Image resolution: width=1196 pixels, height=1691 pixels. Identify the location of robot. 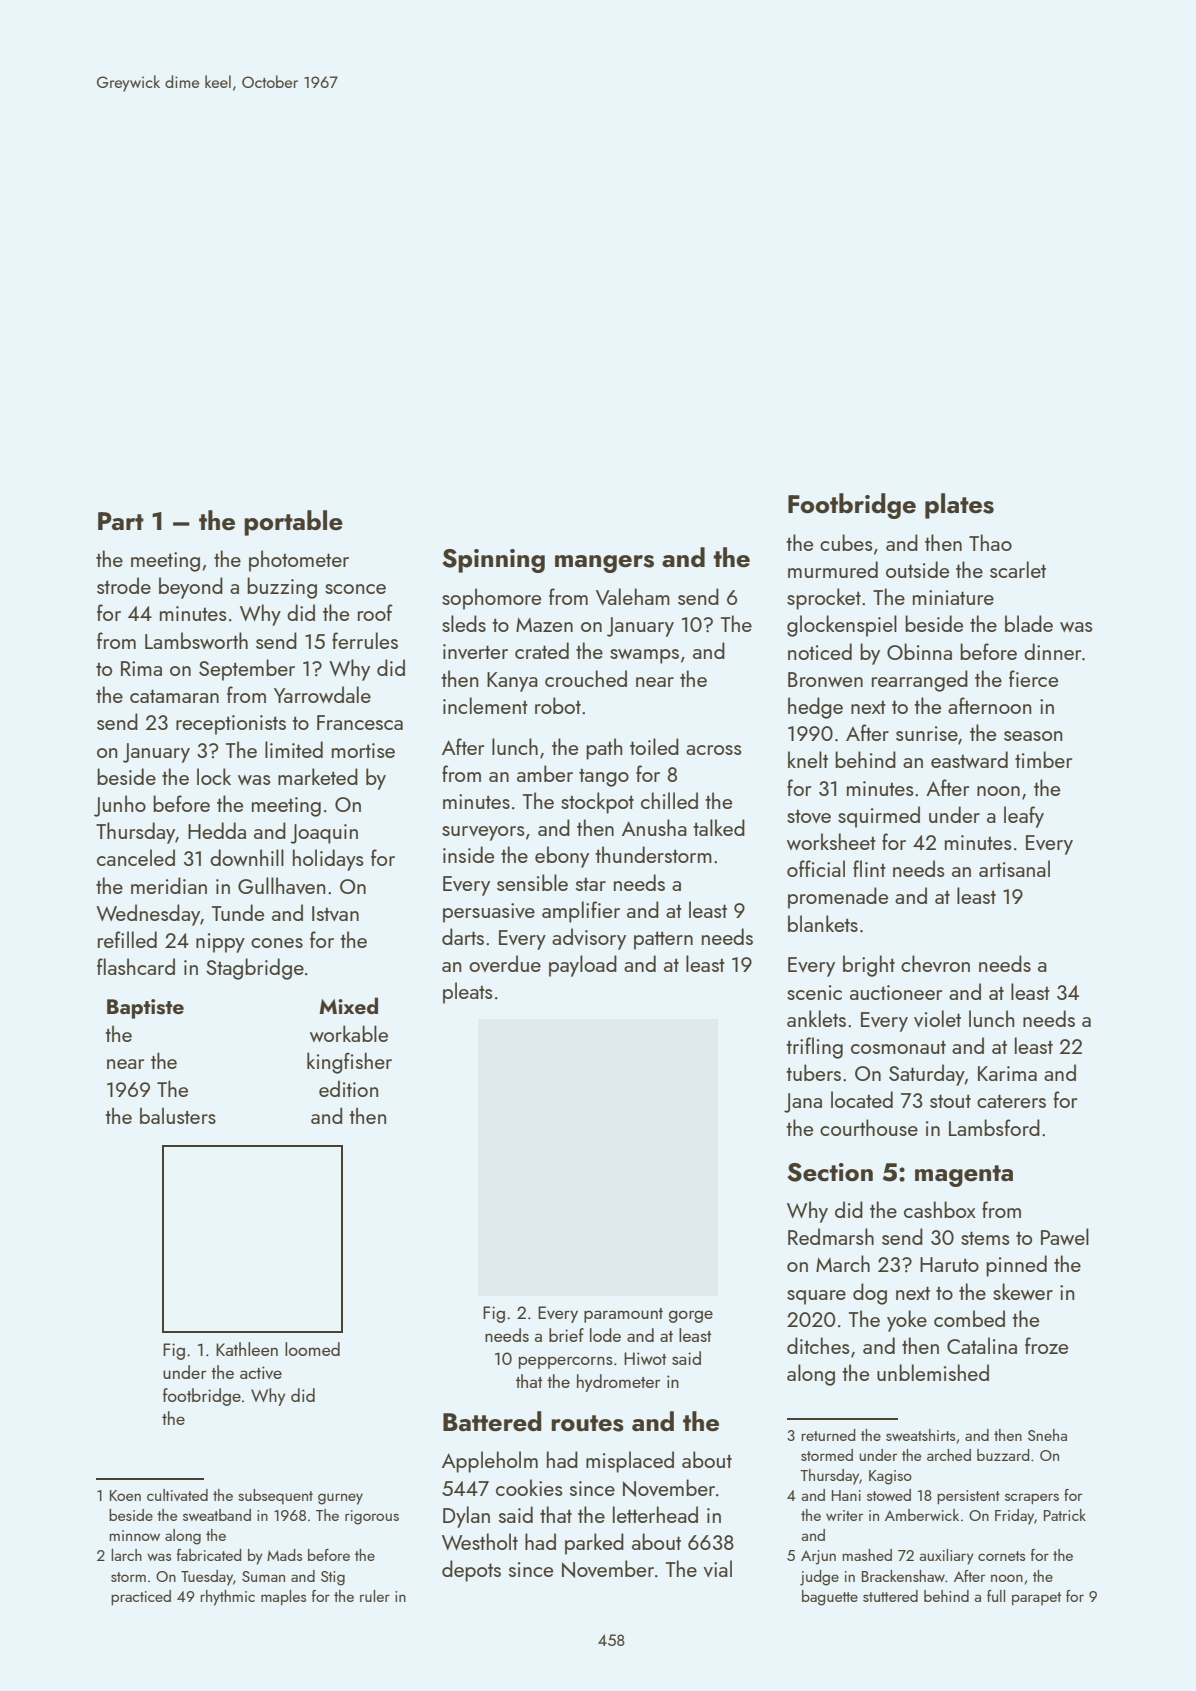
(558, 705).
